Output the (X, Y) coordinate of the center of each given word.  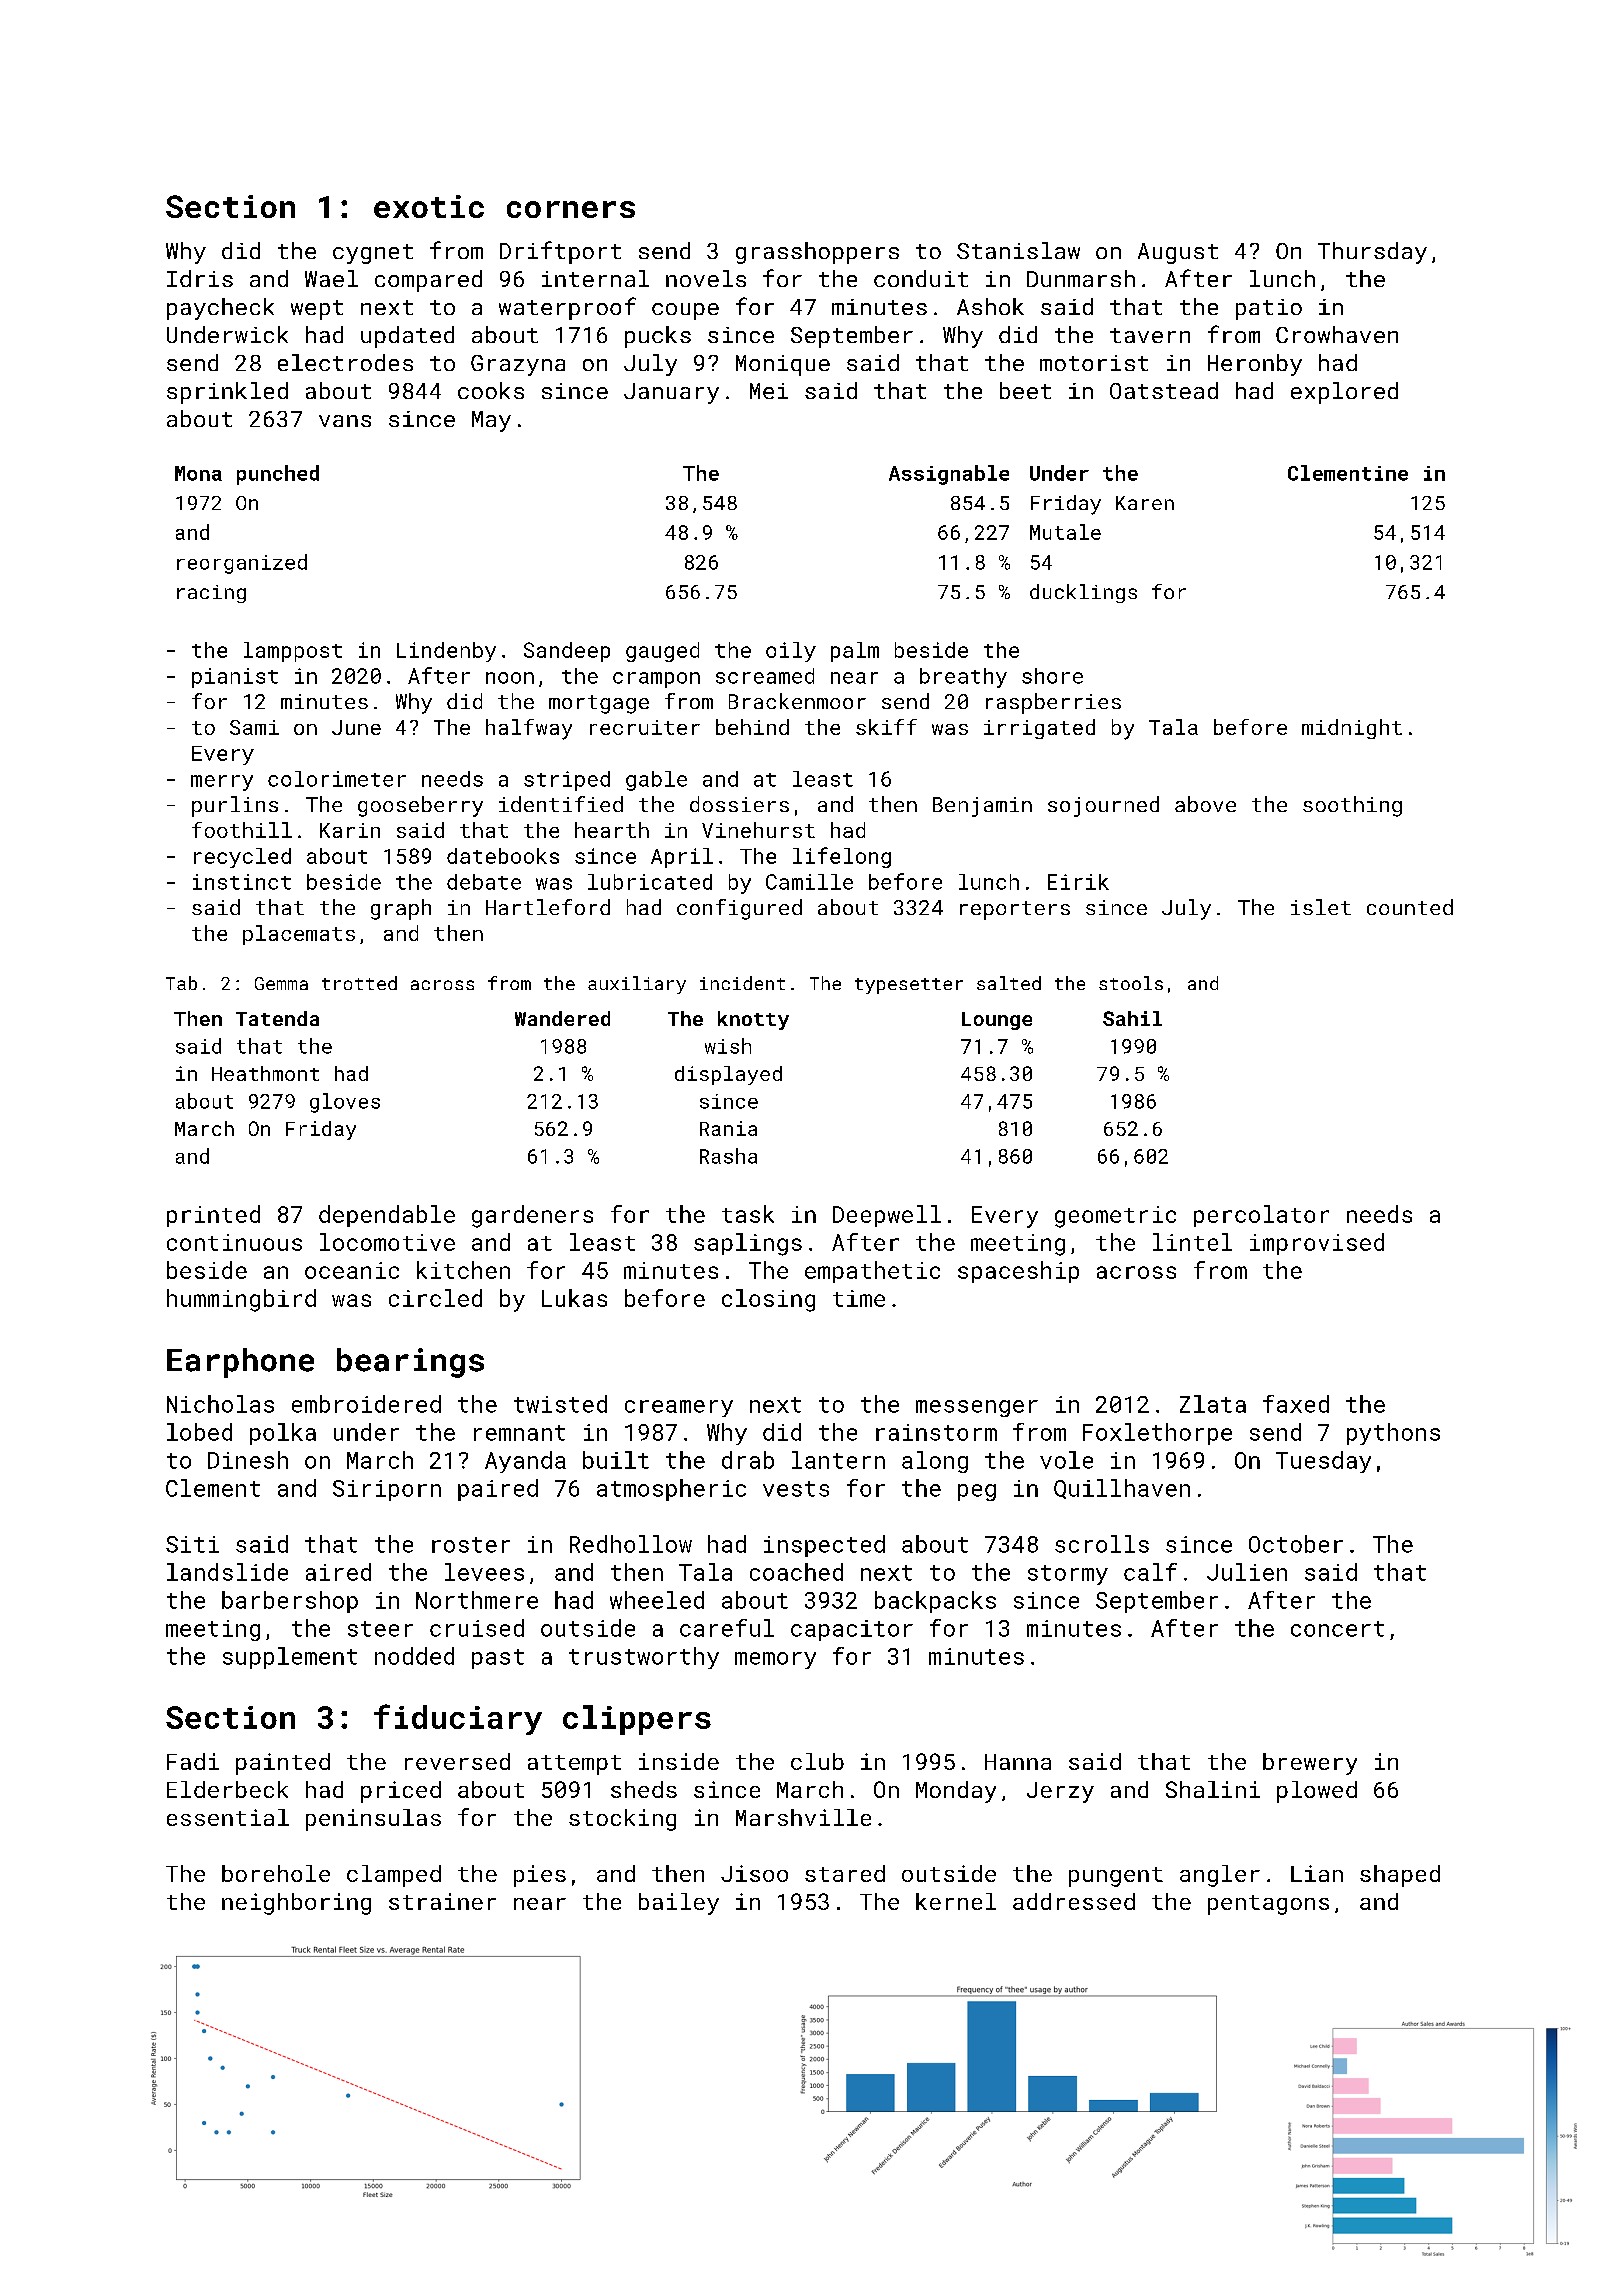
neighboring (296, 1904)
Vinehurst (758, 830)
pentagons (1268, 1905)
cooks (491, 390)
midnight (1352, 729)
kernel (956, 1901)
